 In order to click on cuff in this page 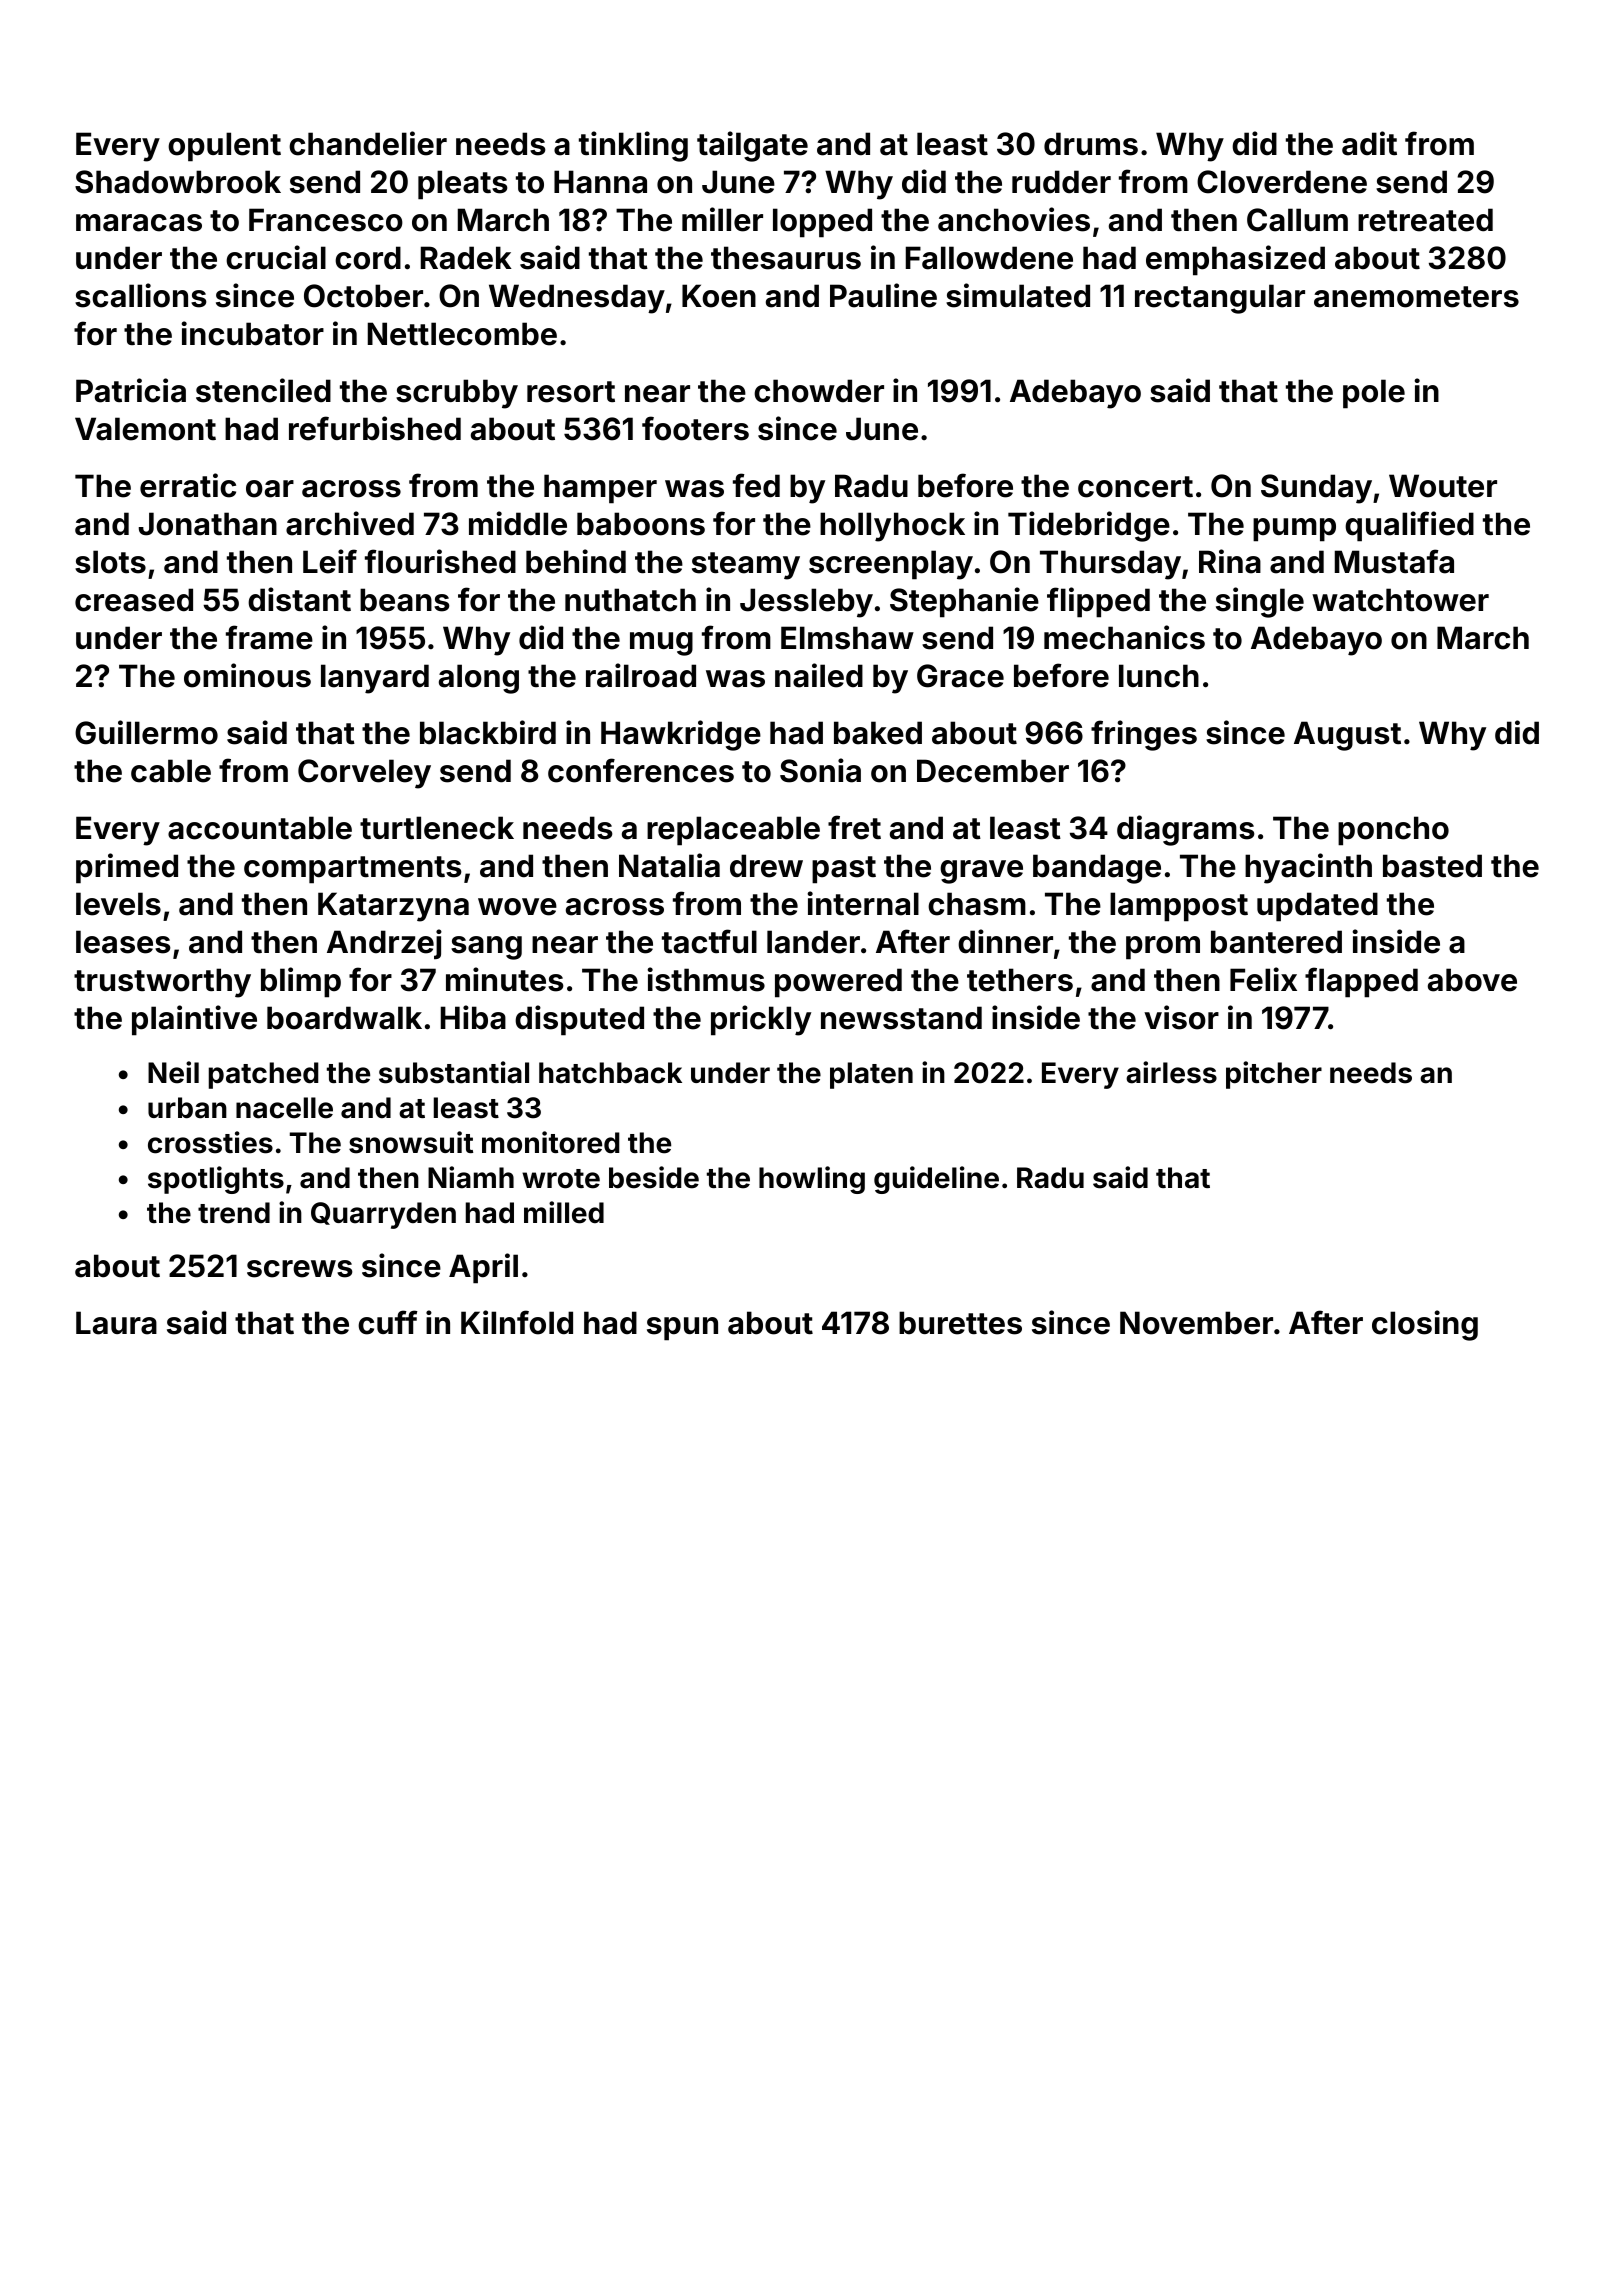, I will do `click(388, 1322)`.
